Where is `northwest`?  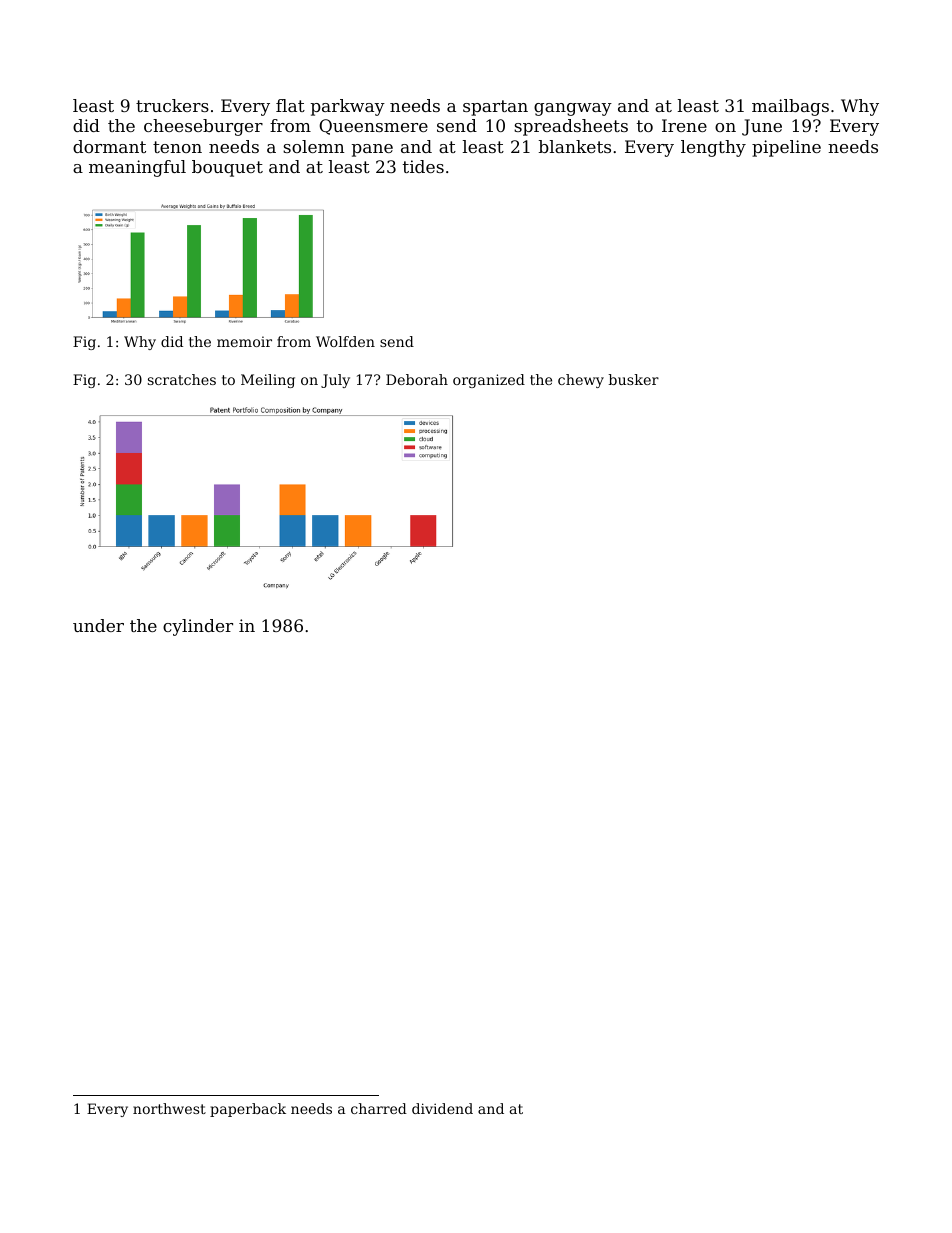 northwest is located at coordinates (169, 1108).
